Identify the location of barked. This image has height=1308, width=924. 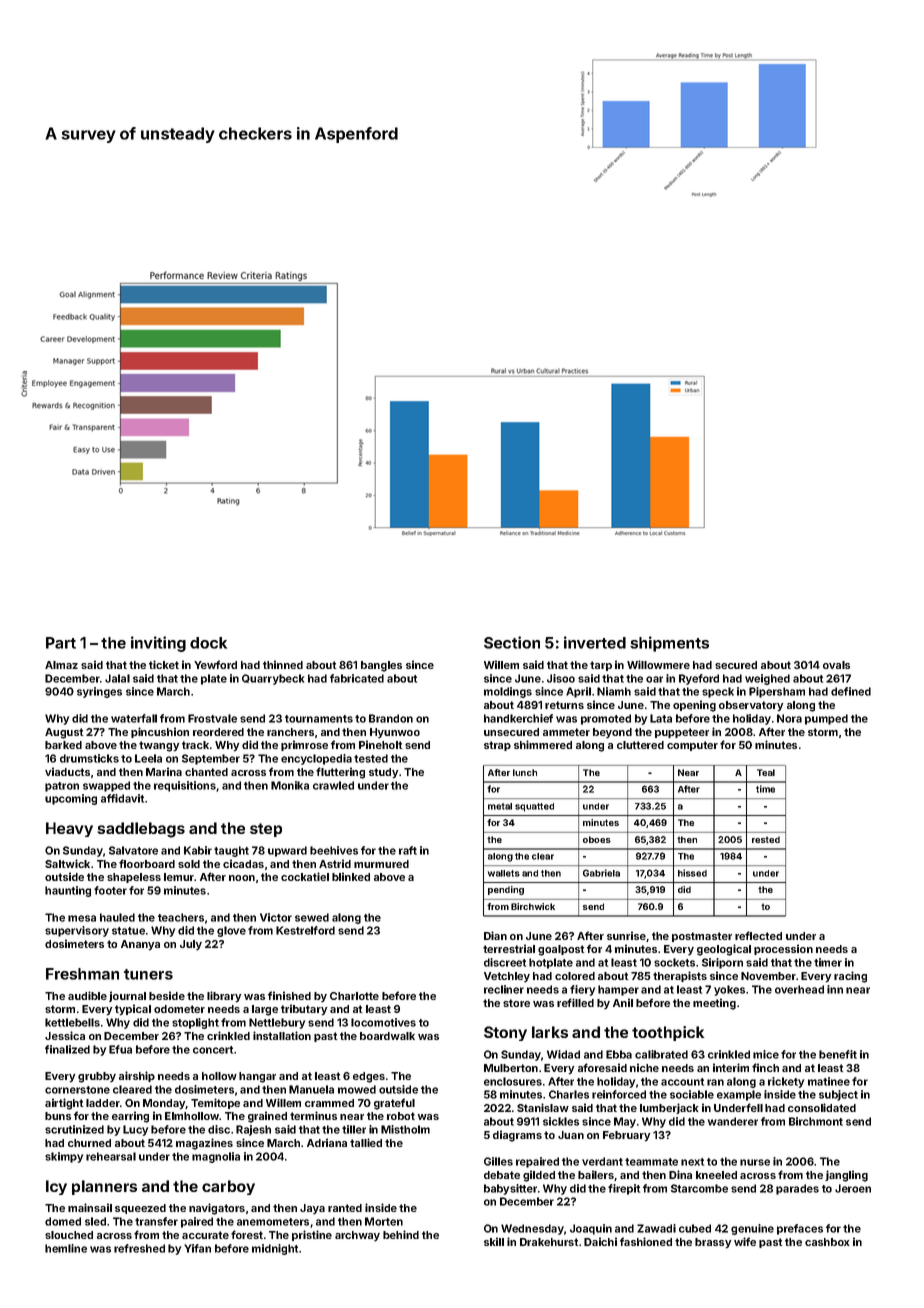
(63, 745).
